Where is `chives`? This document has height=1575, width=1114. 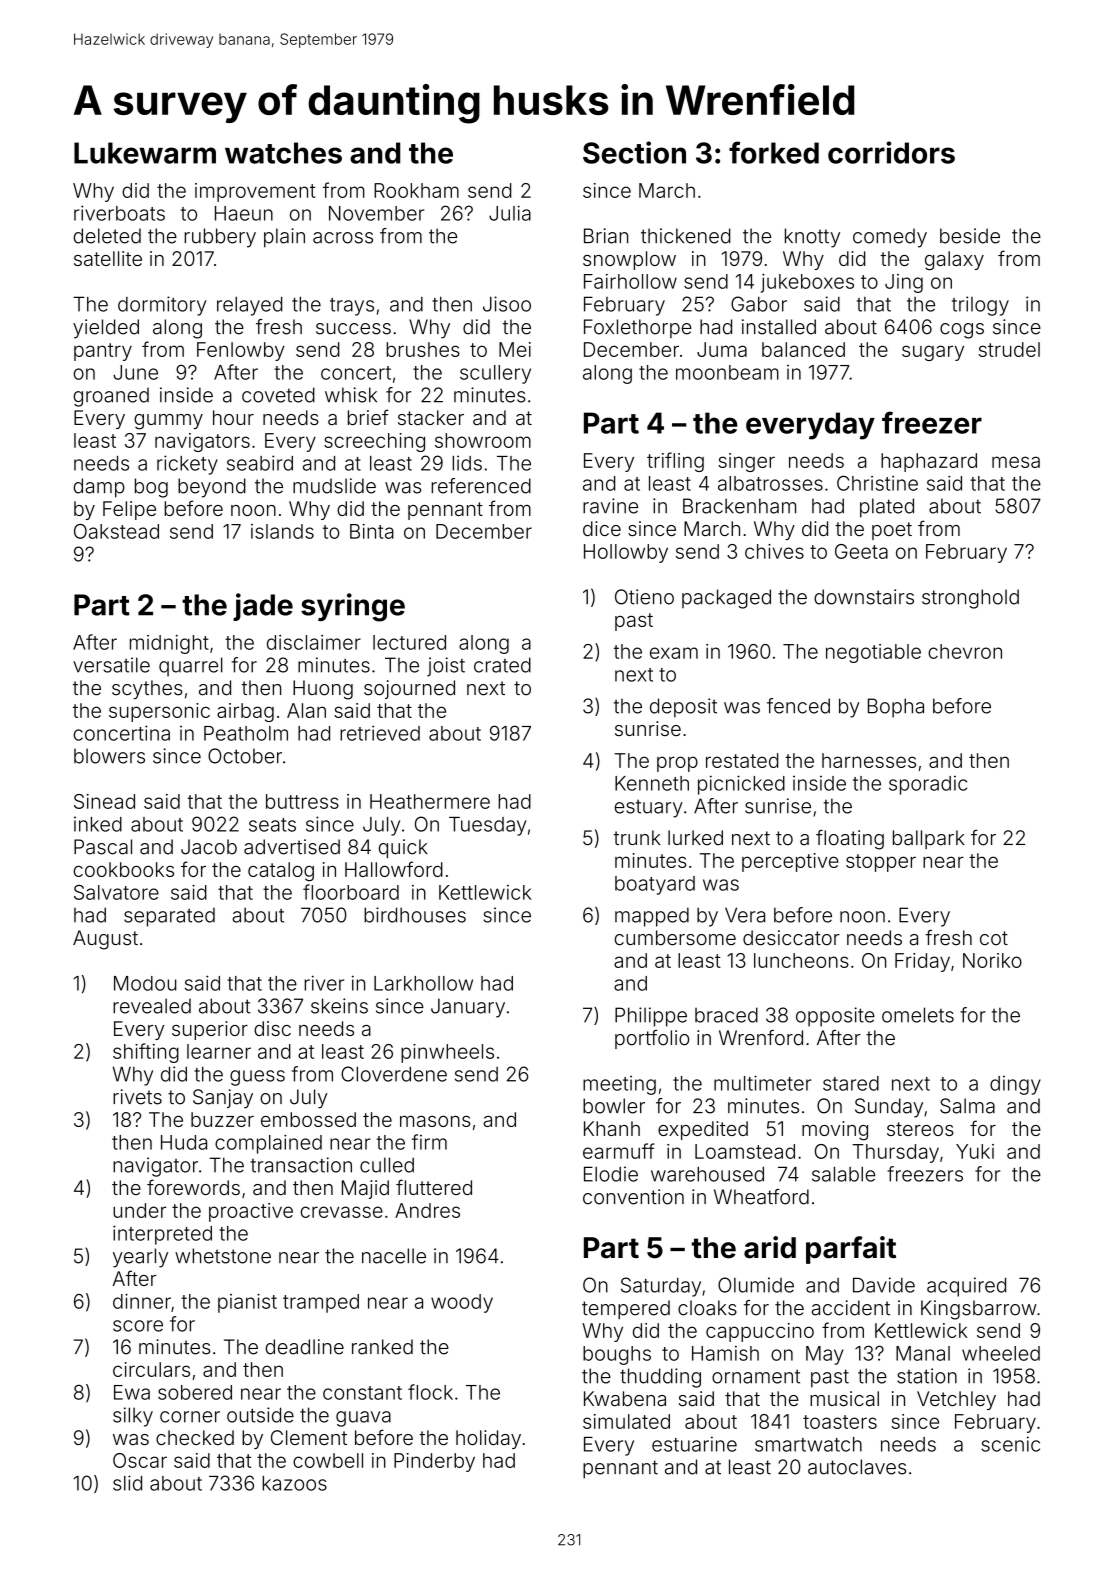
chives is located at coordinates (774, 551).
